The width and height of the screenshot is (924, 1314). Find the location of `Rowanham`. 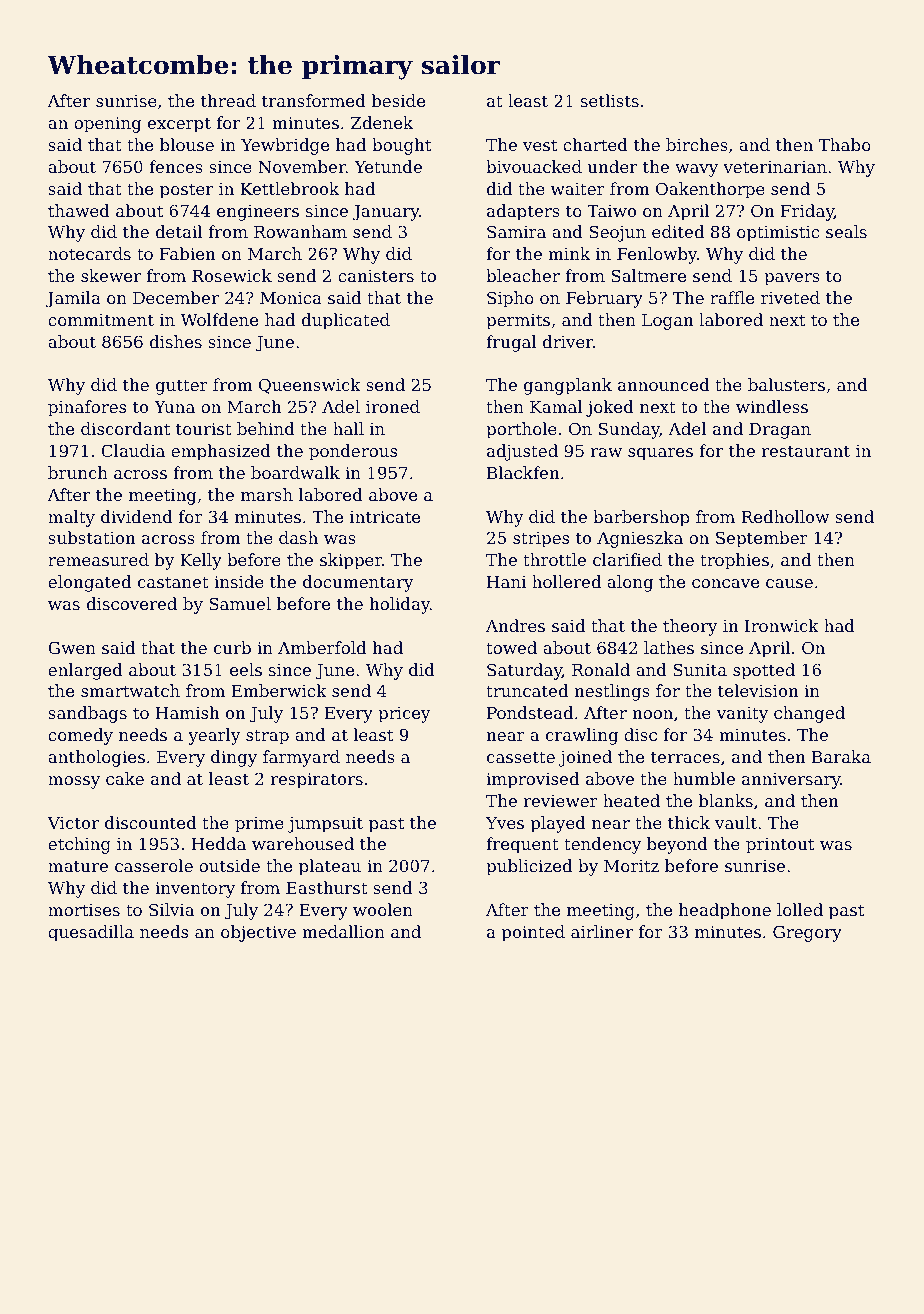

Rowanham is located at coordinates (300, 231).
